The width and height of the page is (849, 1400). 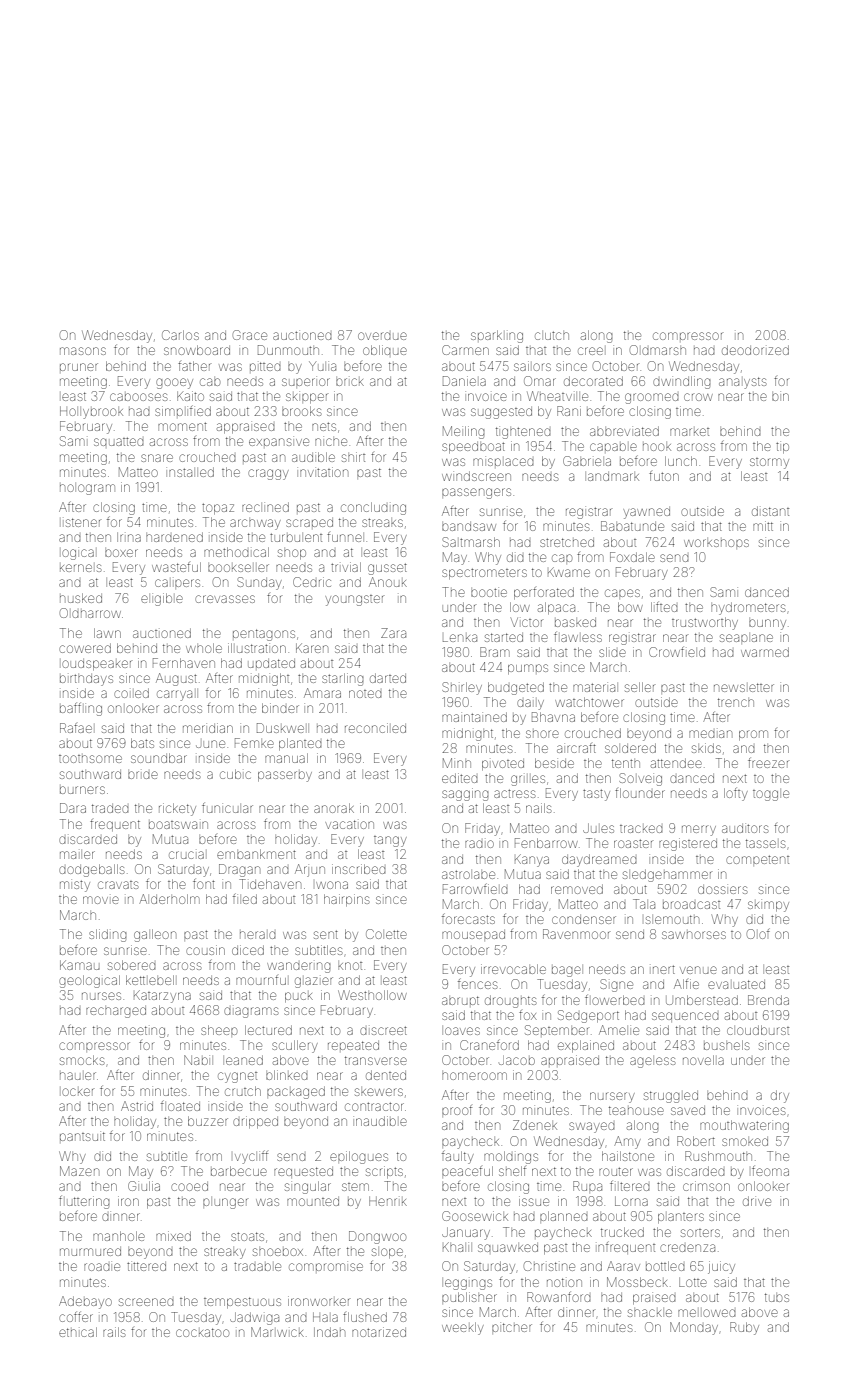 What do you see at coordinates (197, 350) in the page?
I see `snowboard` at bounding box center [197, 350].
